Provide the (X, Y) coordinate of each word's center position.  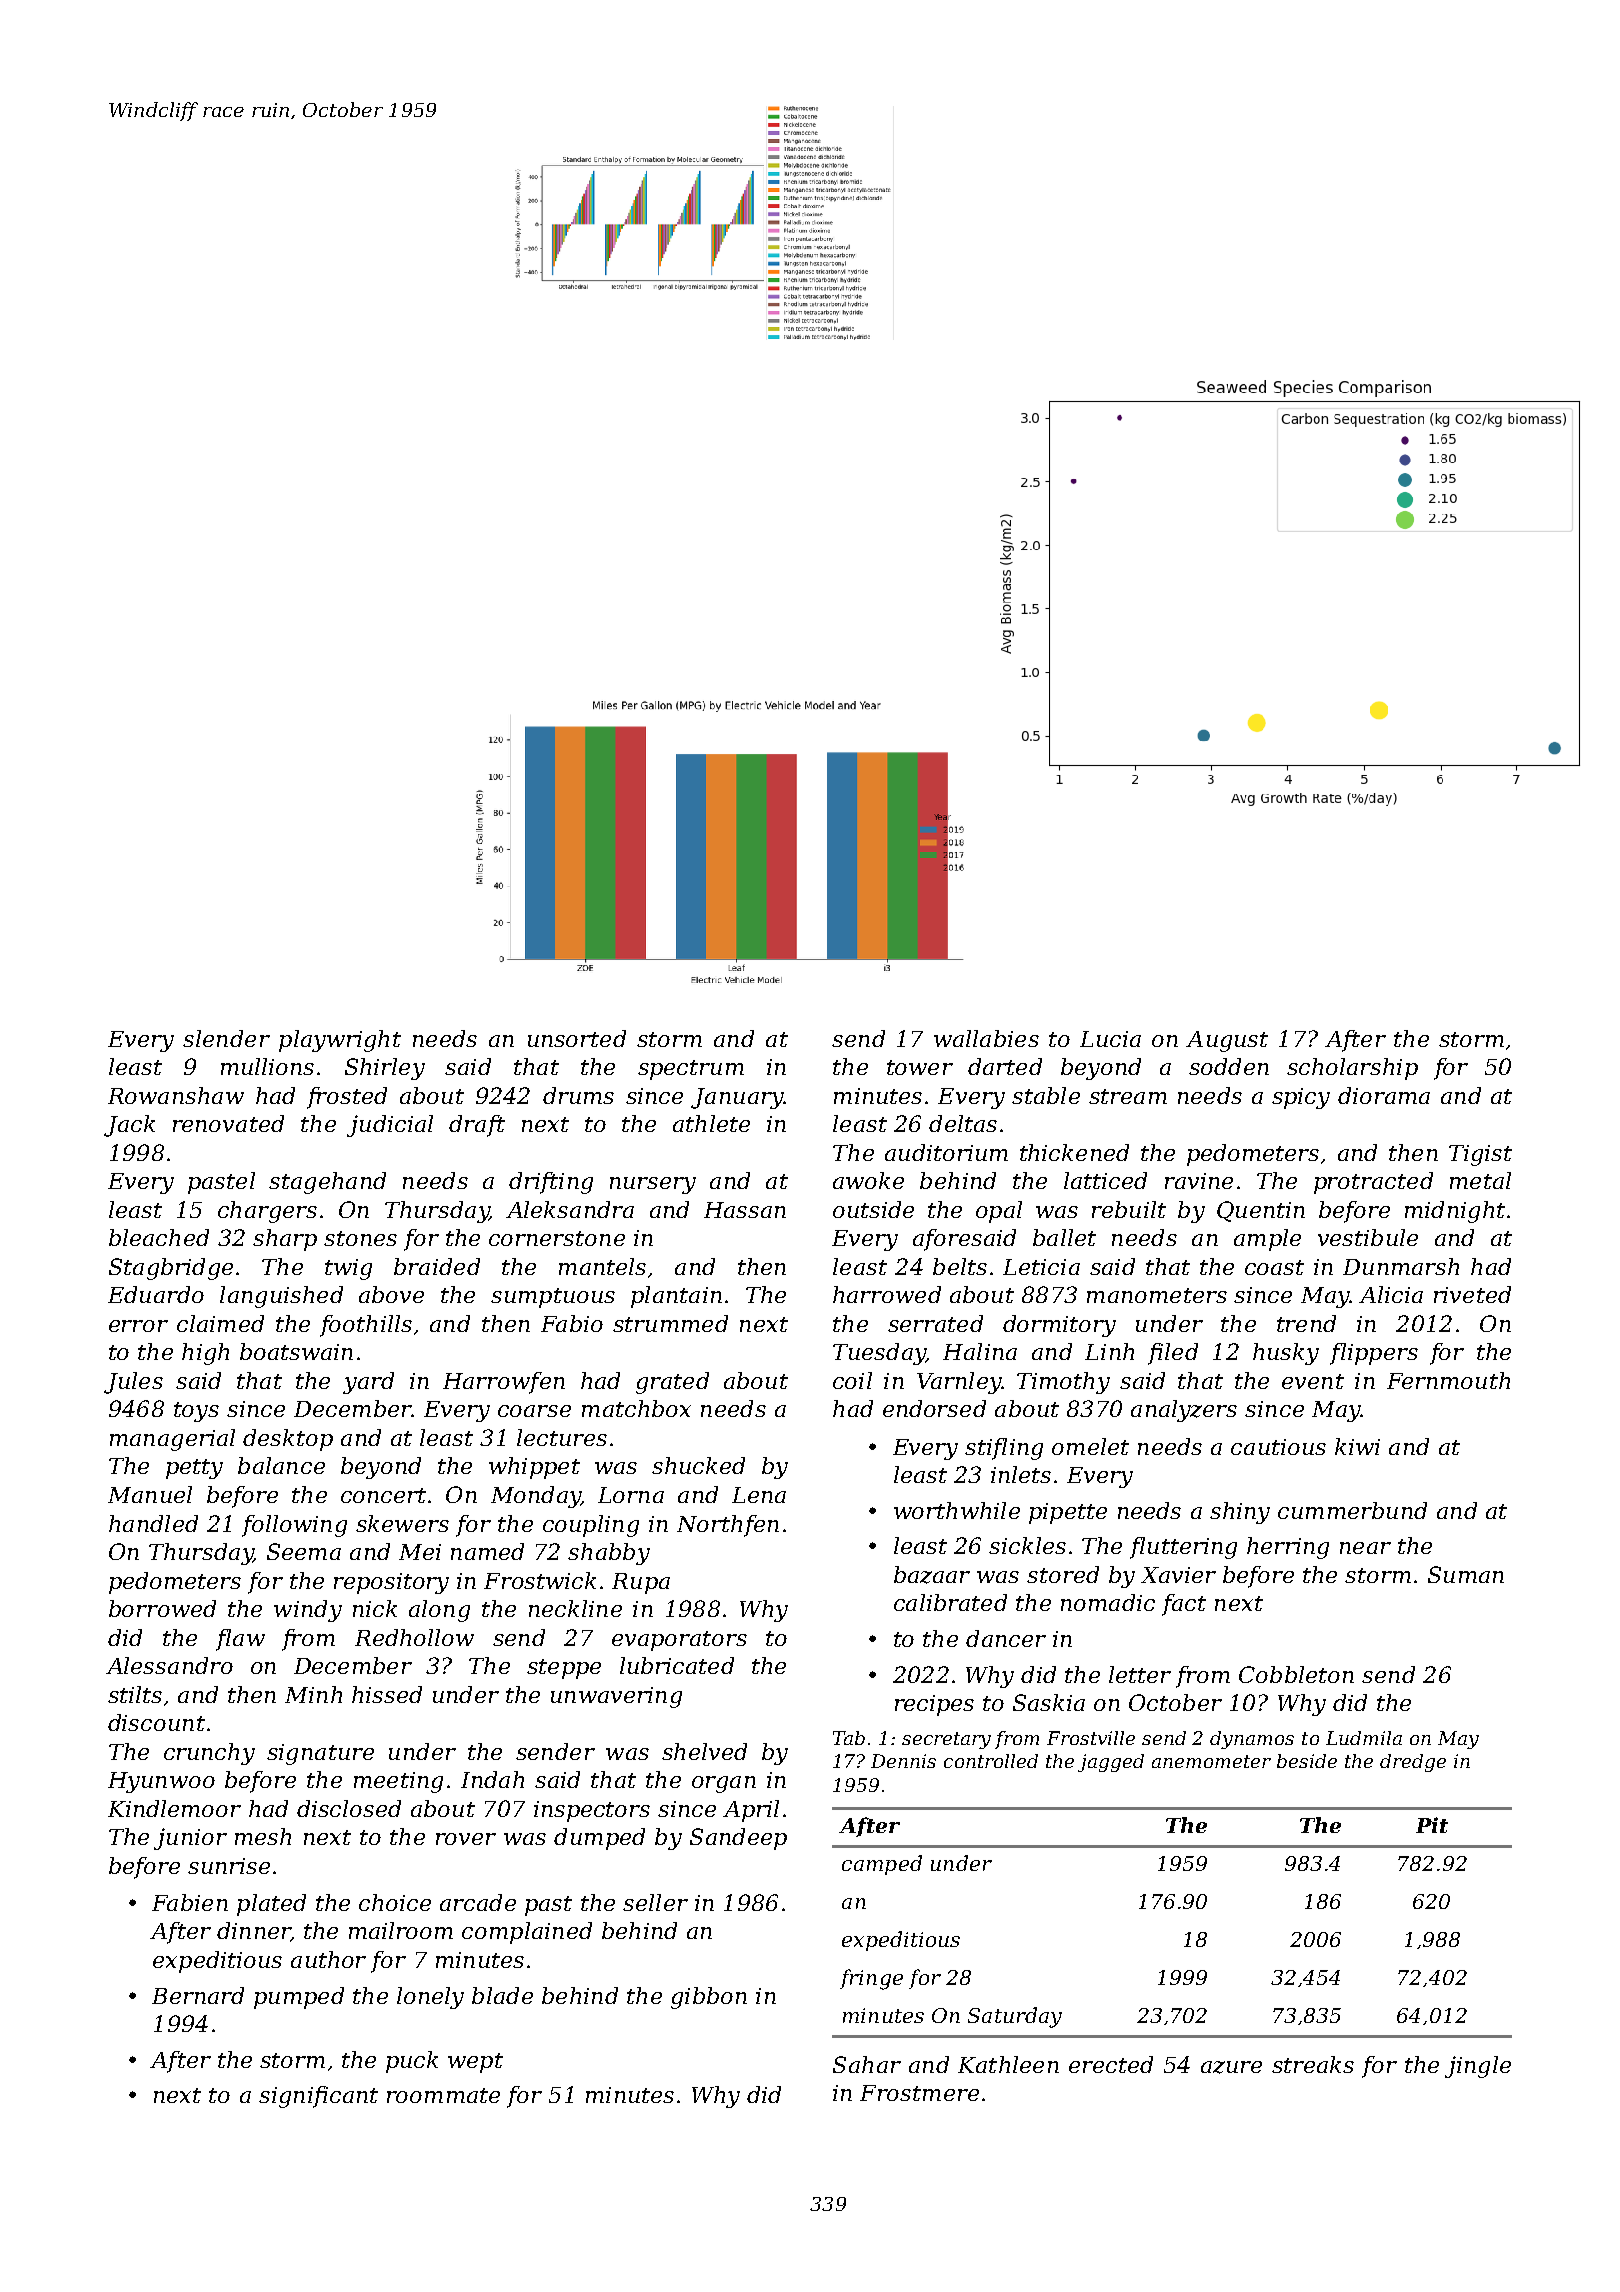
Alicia (1391, 1294)
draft (477, 1126)
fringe (871, 1979)
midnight (1455, 1212)
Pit (1432, 1825)
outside (873, 1209)
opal (999, 1212)
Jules (133, 1383)
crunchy (209, 1754)
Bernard (198, 1995)
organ (724, 1784)
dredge (1413, 1763)
